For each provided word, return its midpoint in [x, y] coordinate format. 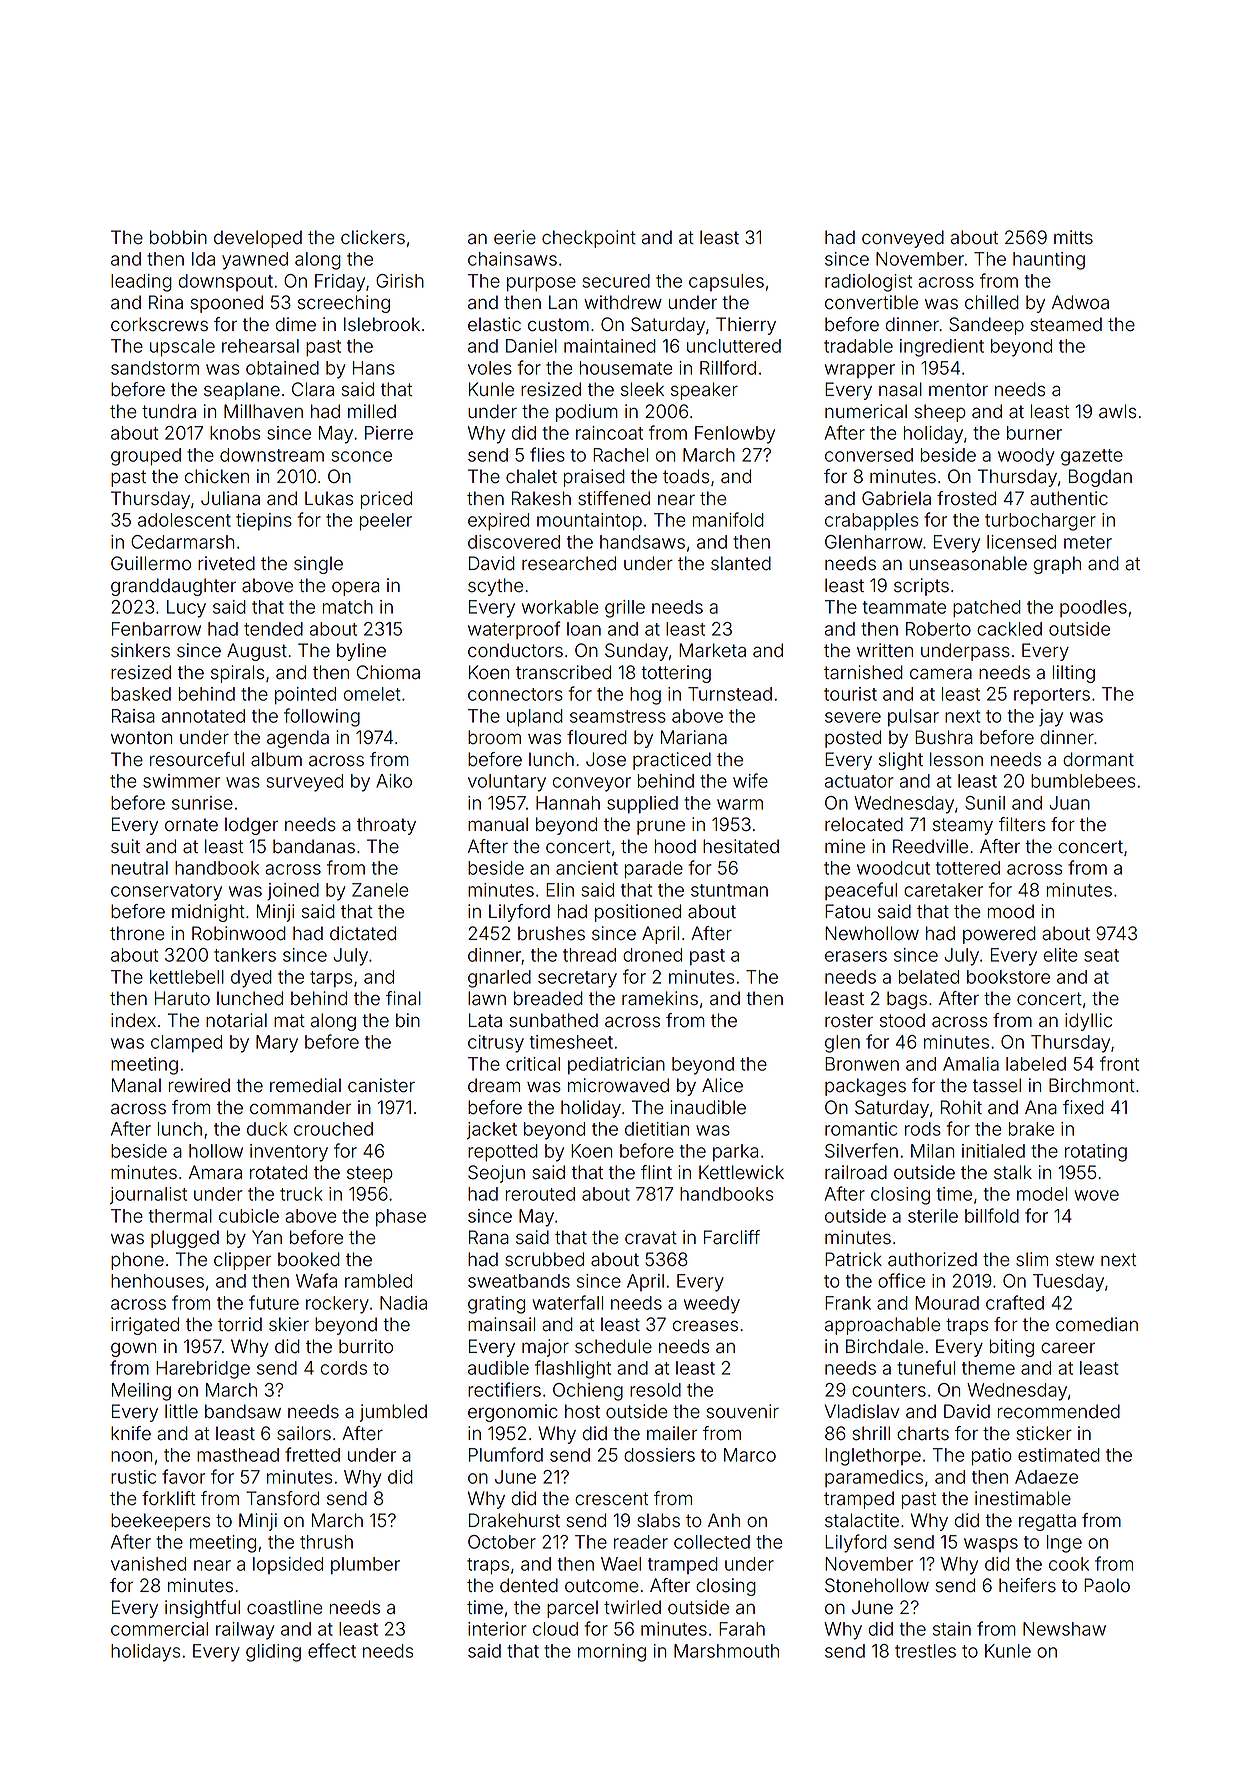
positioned [638, 913]
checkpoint [589, 239]
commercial [159, 1629]
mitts [1073, 237]
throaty [386, 826]
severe [853, 717]
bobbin [178, 237]
